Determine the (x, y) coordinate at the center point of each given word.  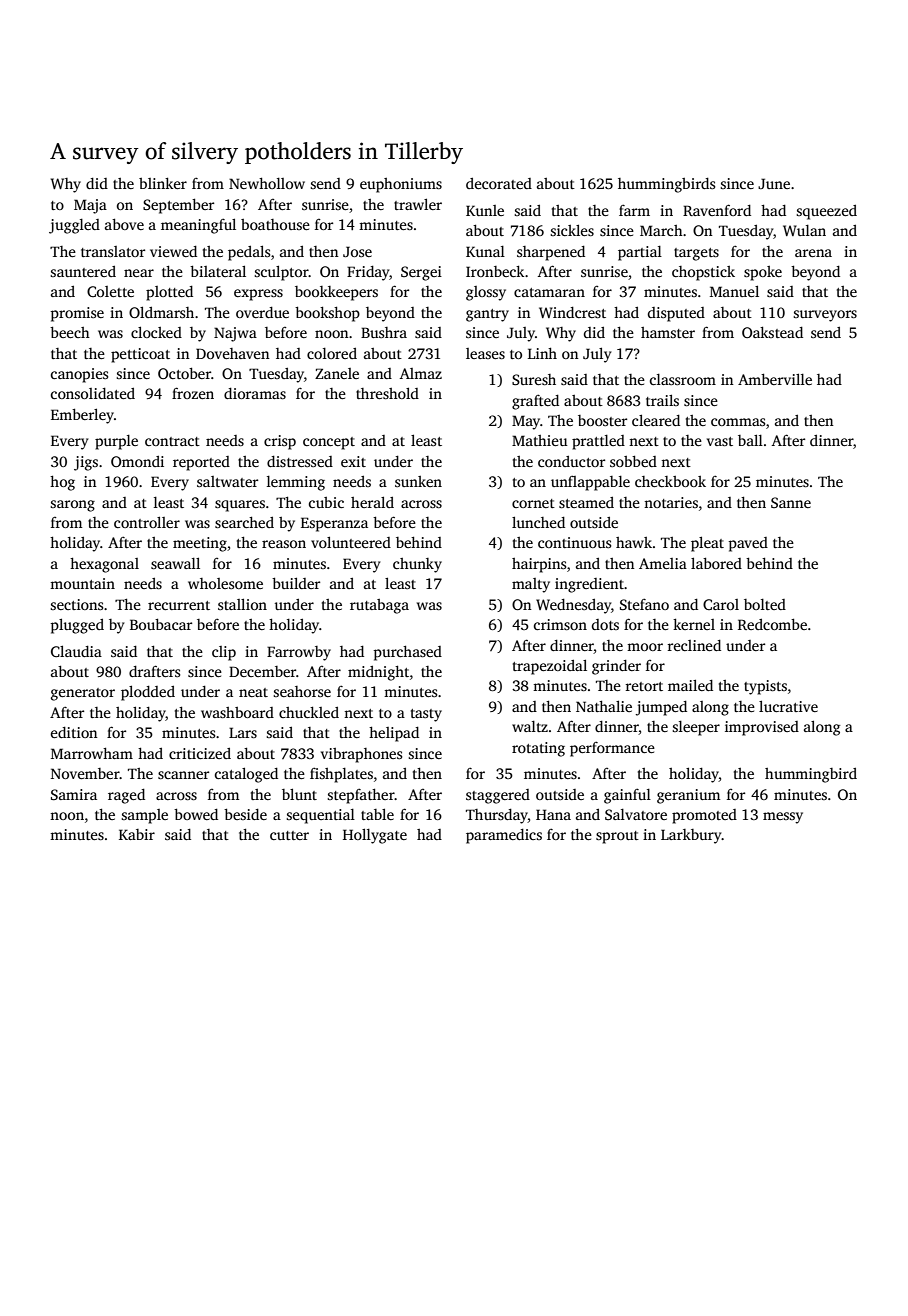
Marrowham (92, 753)
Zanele (337, 373)
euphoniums (401, 185)
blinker (163, 183)
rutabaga (379, 606)
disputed (676, 314)
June (774, 183)
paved (748, 544)
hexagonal (104, 565)
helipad (394, 734)
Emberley (82, 416)
